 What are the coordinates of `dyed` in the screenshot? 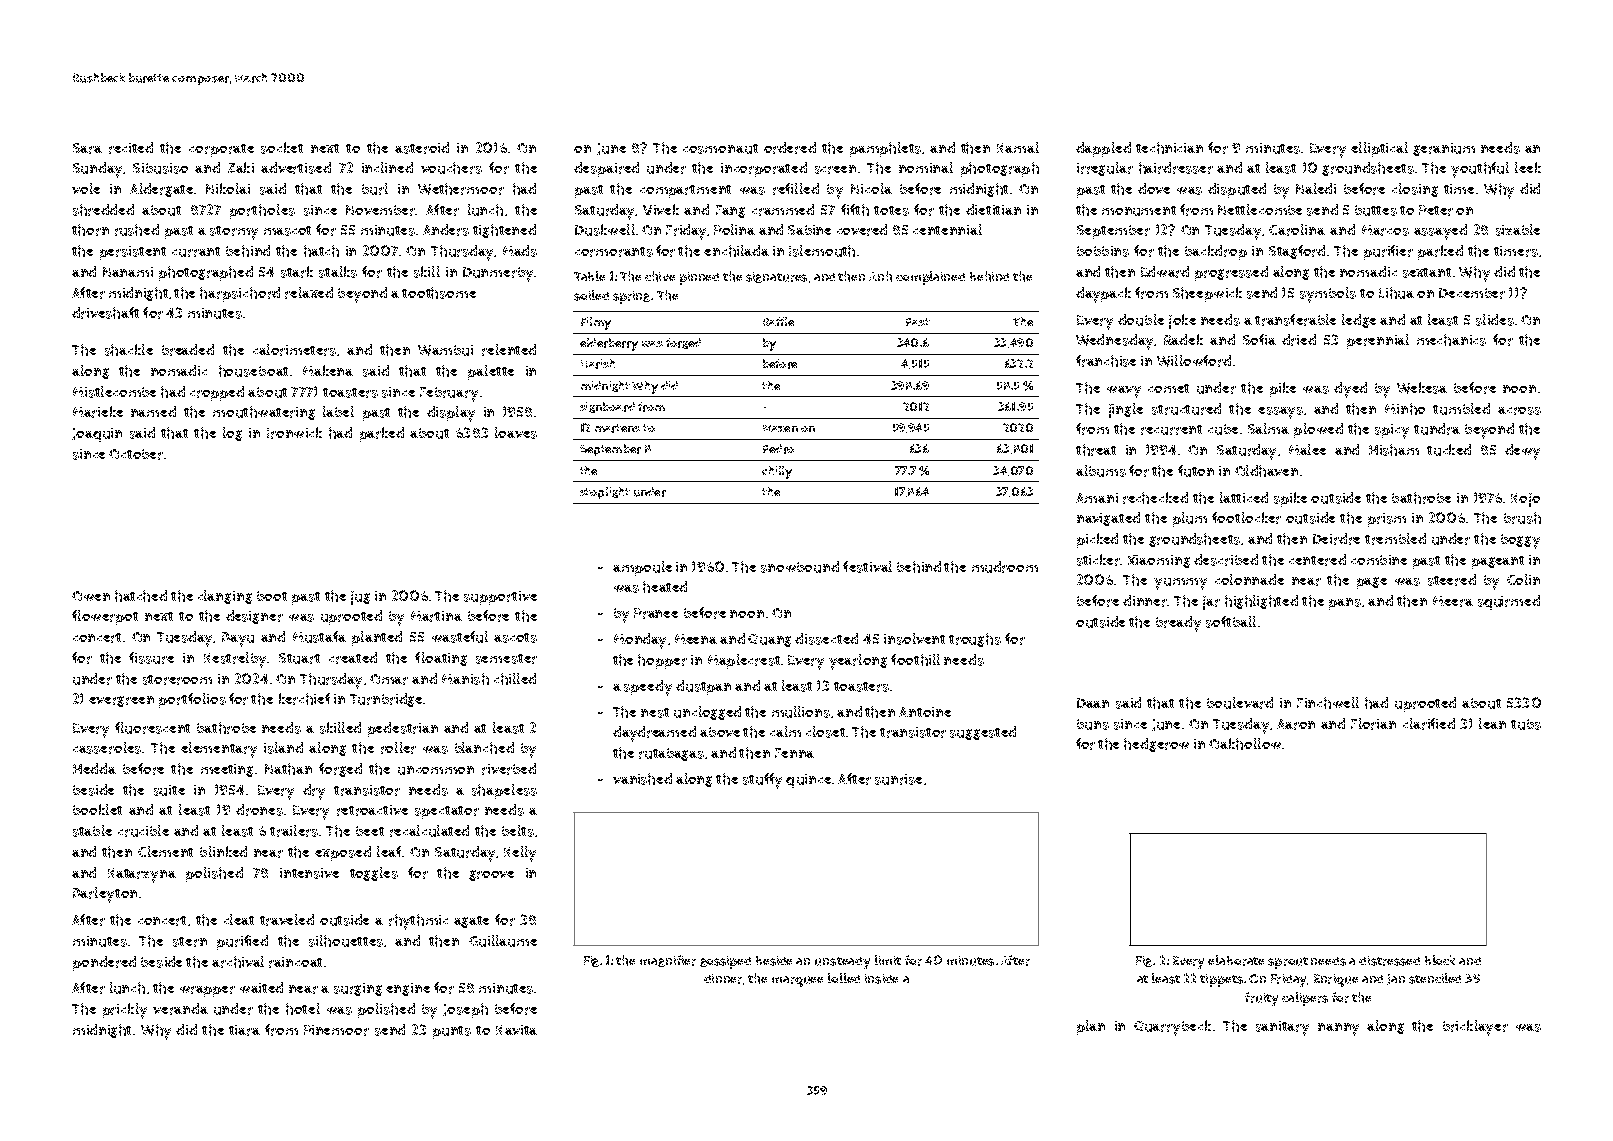 It's located at (1350, 390).
